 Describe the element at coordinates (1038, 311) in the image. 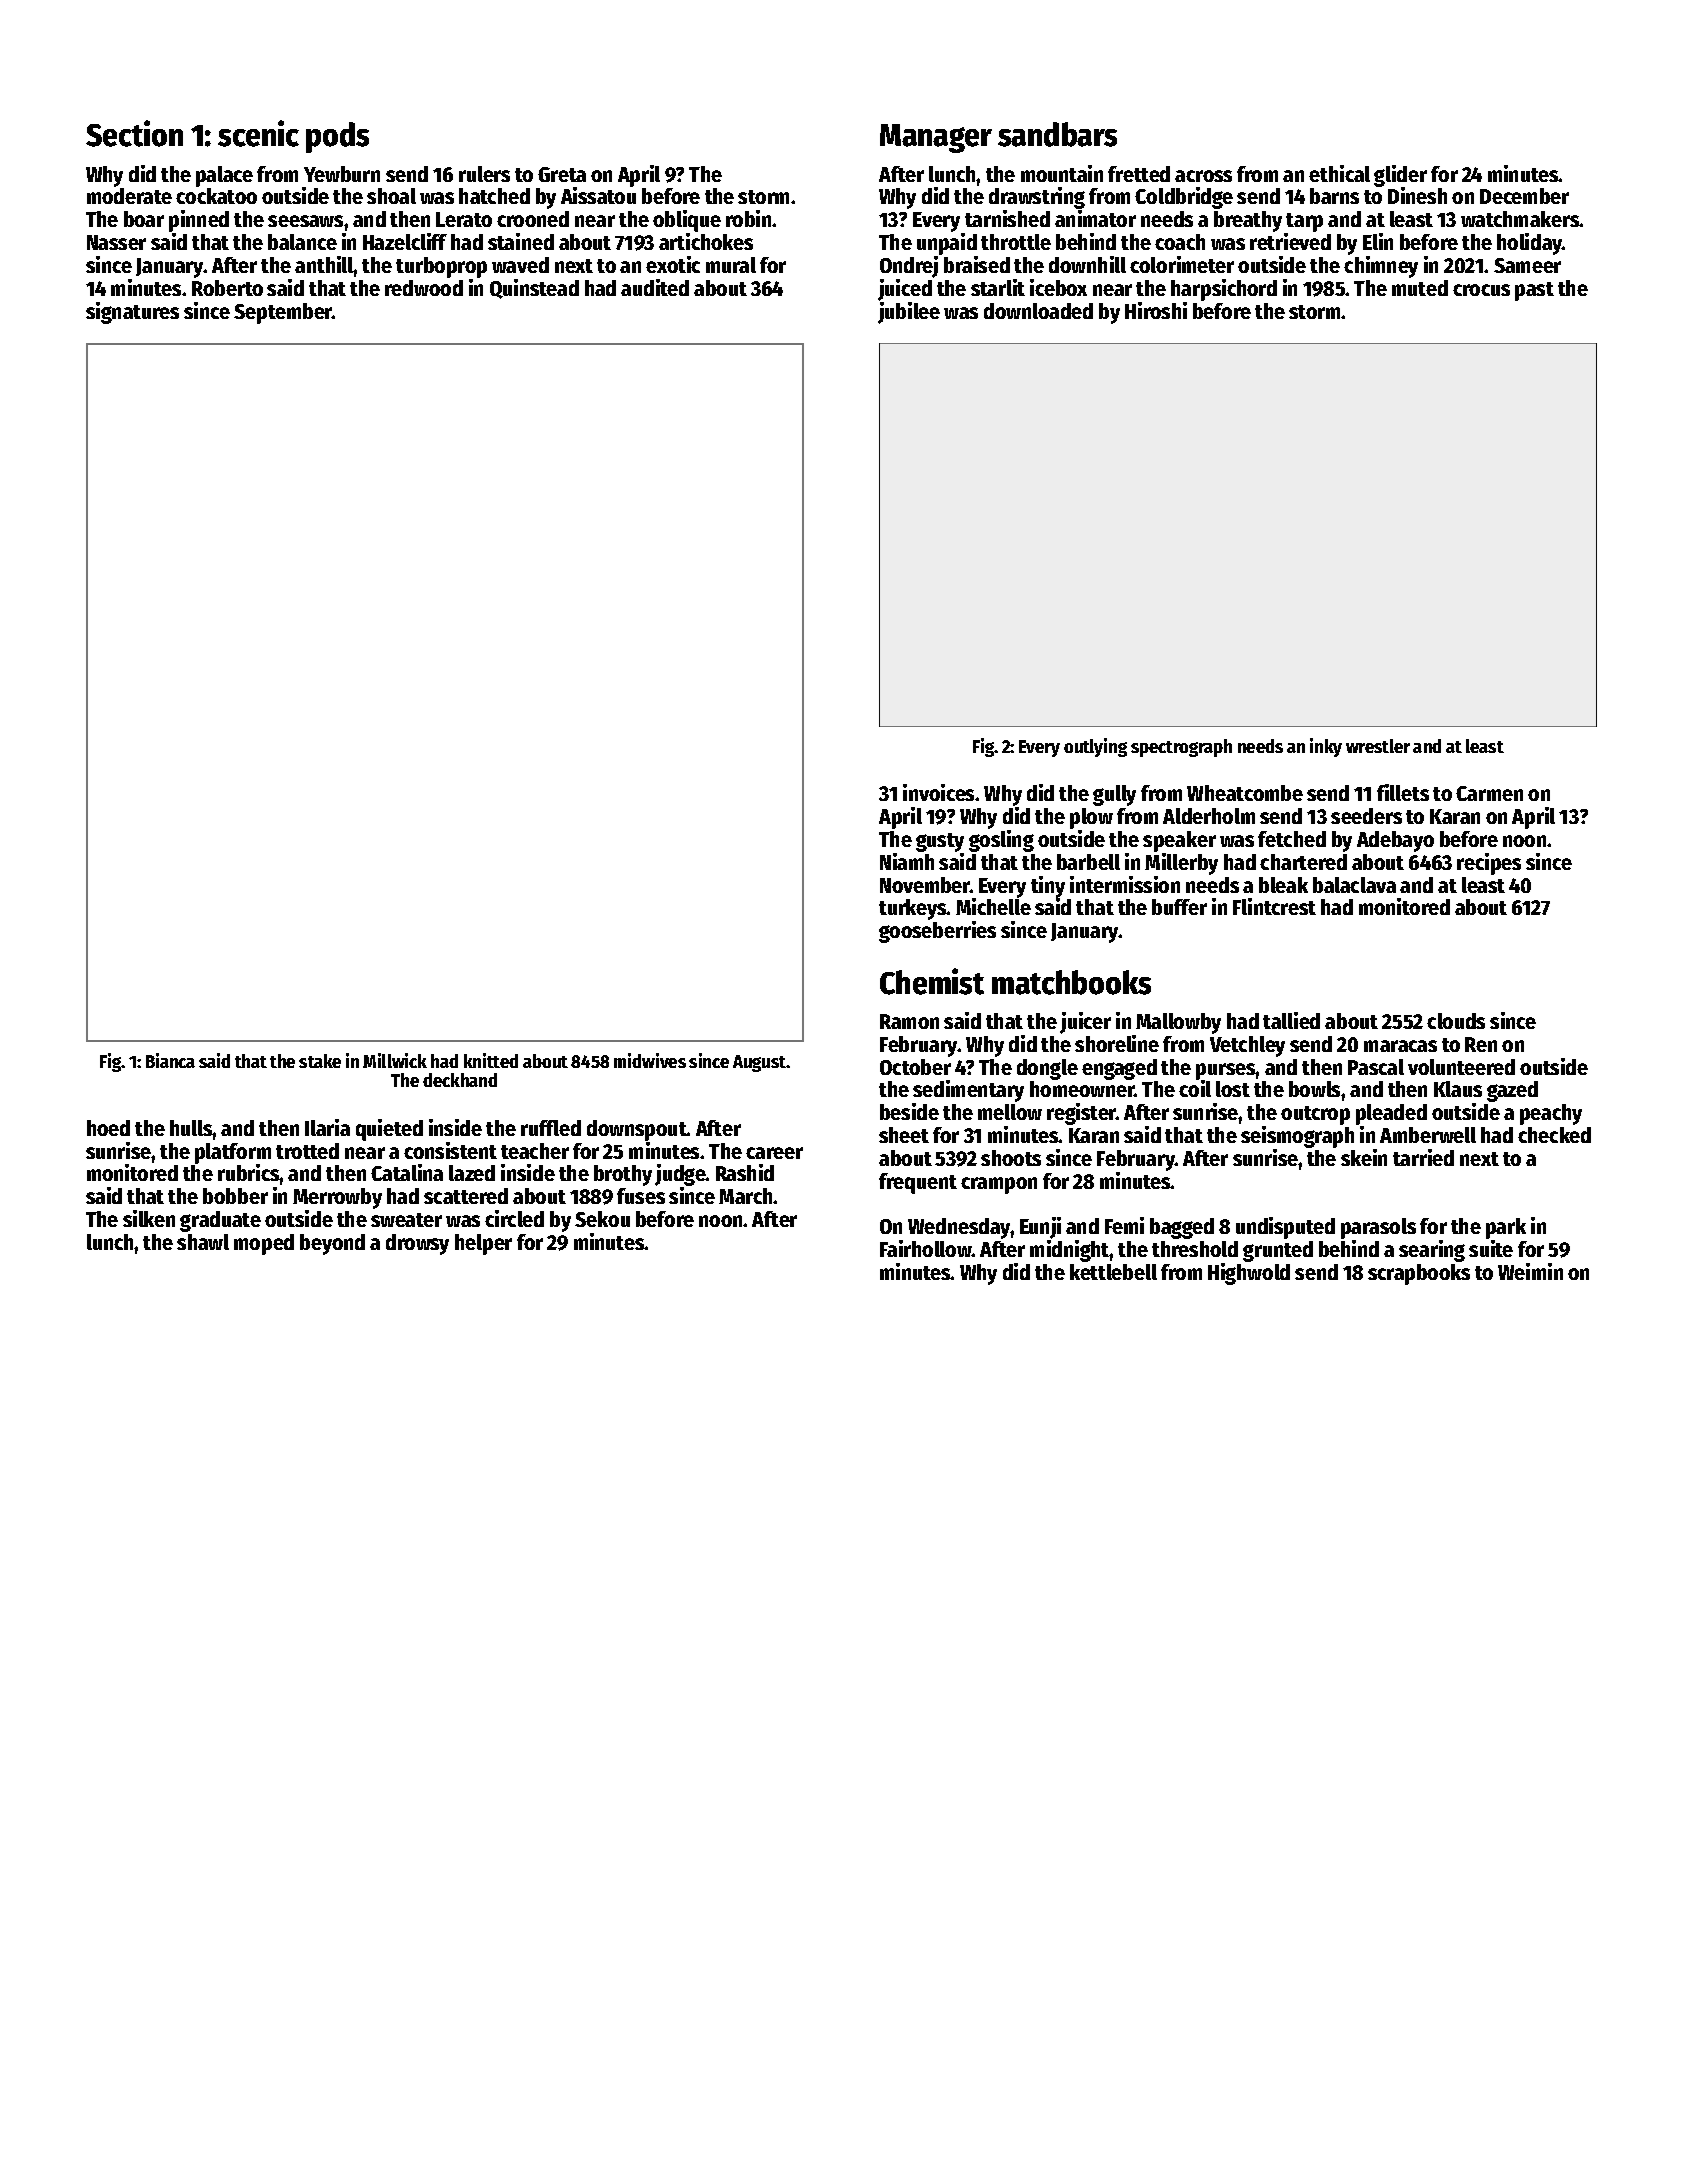

I see `downloaded` at that location.
